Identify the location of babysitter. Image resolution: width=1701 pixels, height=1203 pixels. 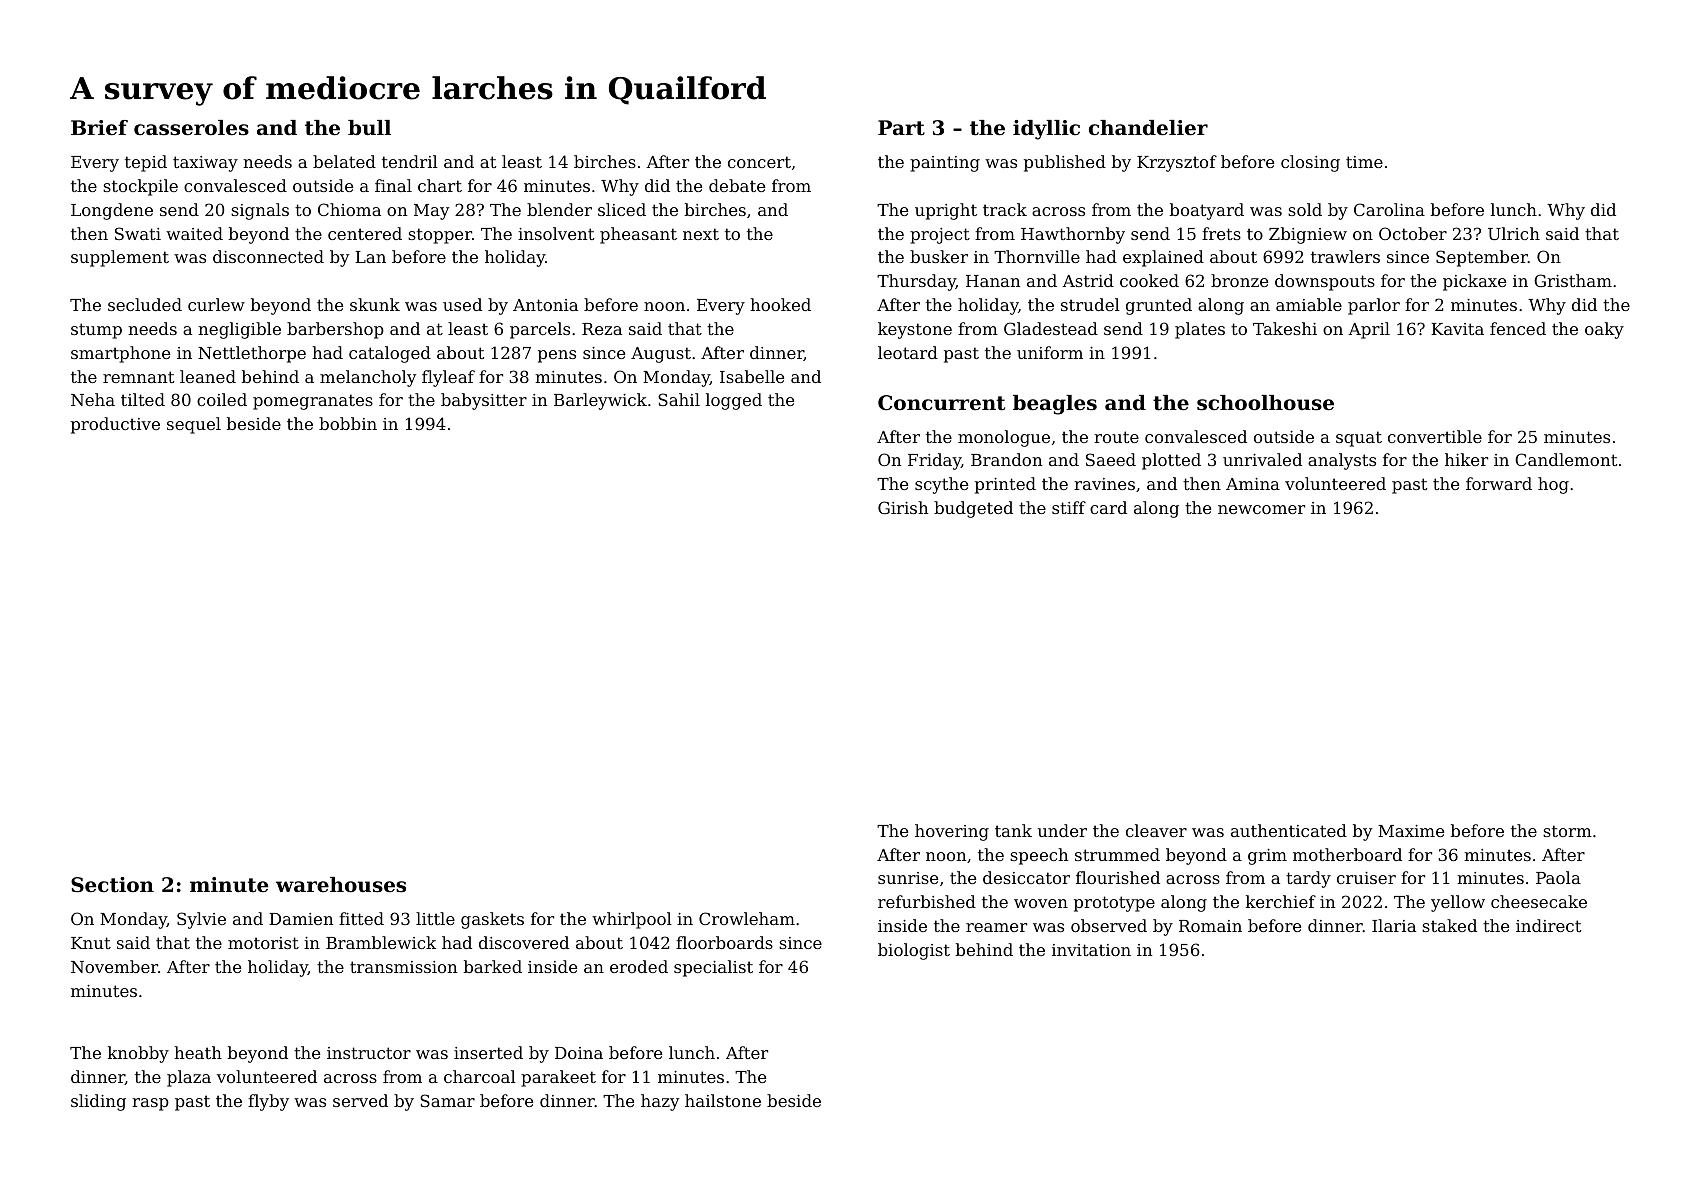
(484, 401).
